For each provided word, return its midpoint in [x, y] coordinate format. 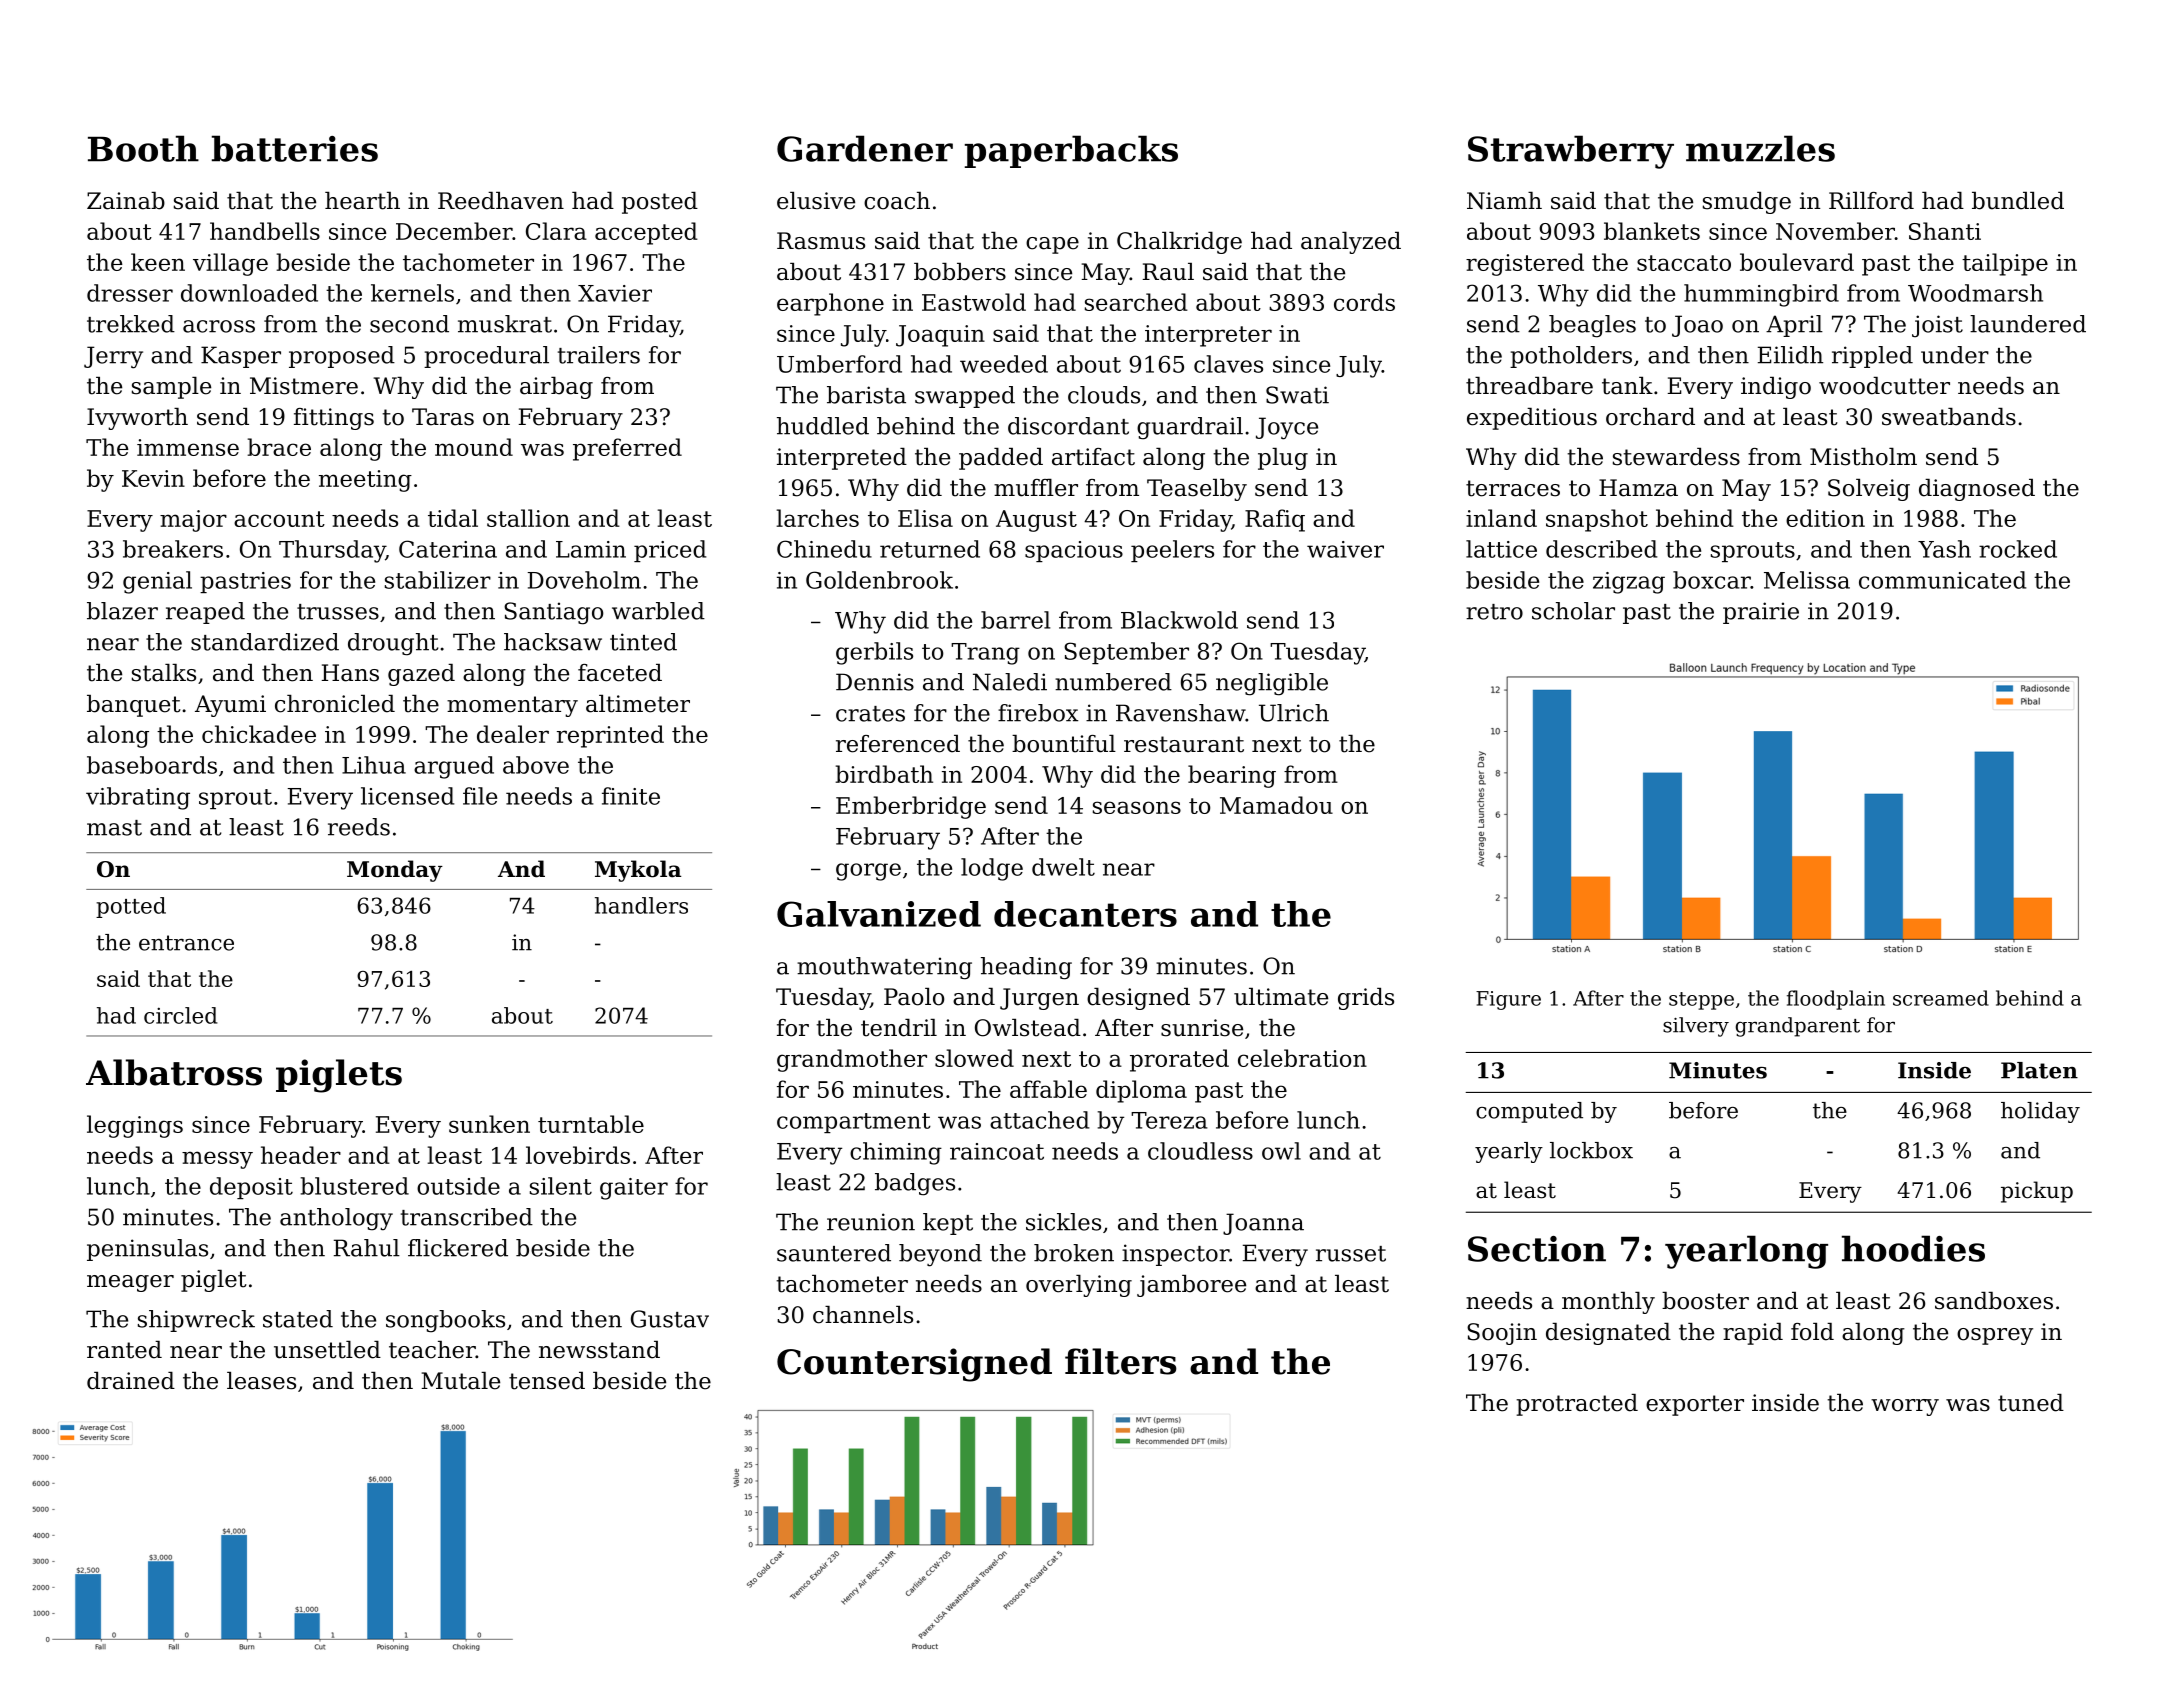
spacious [1074, 551]
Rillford [1871, 201]
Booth [143, 148]
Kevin [153, 478]
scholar [1573, 611]
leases [261, 1381]
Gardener [865, 148]
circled [181, 1015]
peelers [1172, 551]
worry [1905, 1407]
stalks [164, 673]
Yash [1944, 549]
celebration [1302, 1058]
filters [1121, 1361]
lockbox [1591, 1150]
